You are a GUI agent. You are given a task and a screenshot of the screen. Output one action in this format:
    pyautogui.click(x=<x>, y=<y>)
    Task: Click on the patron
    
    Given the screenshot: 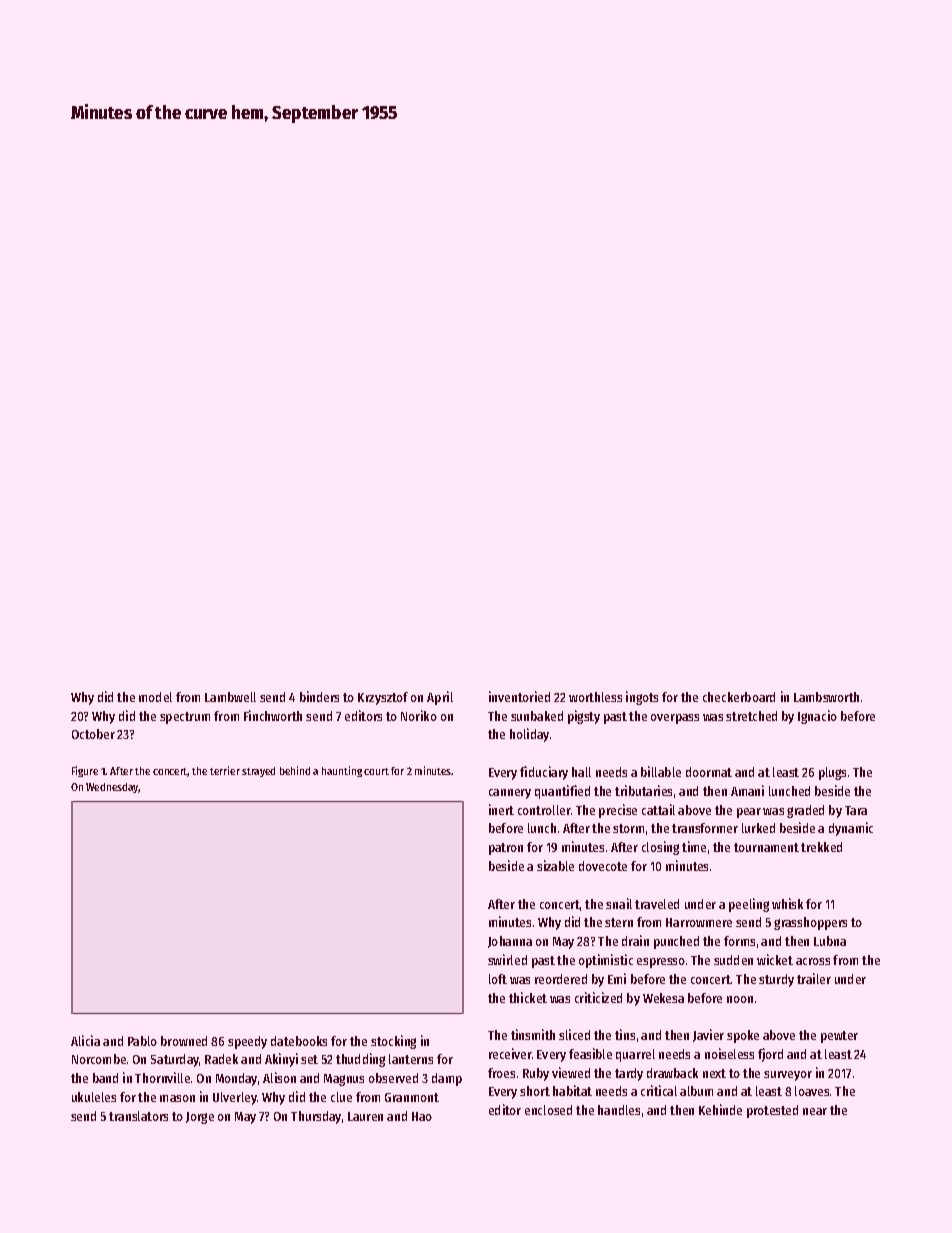 What is the action you would take?
    pyautogui.click(x=506, y=849)
